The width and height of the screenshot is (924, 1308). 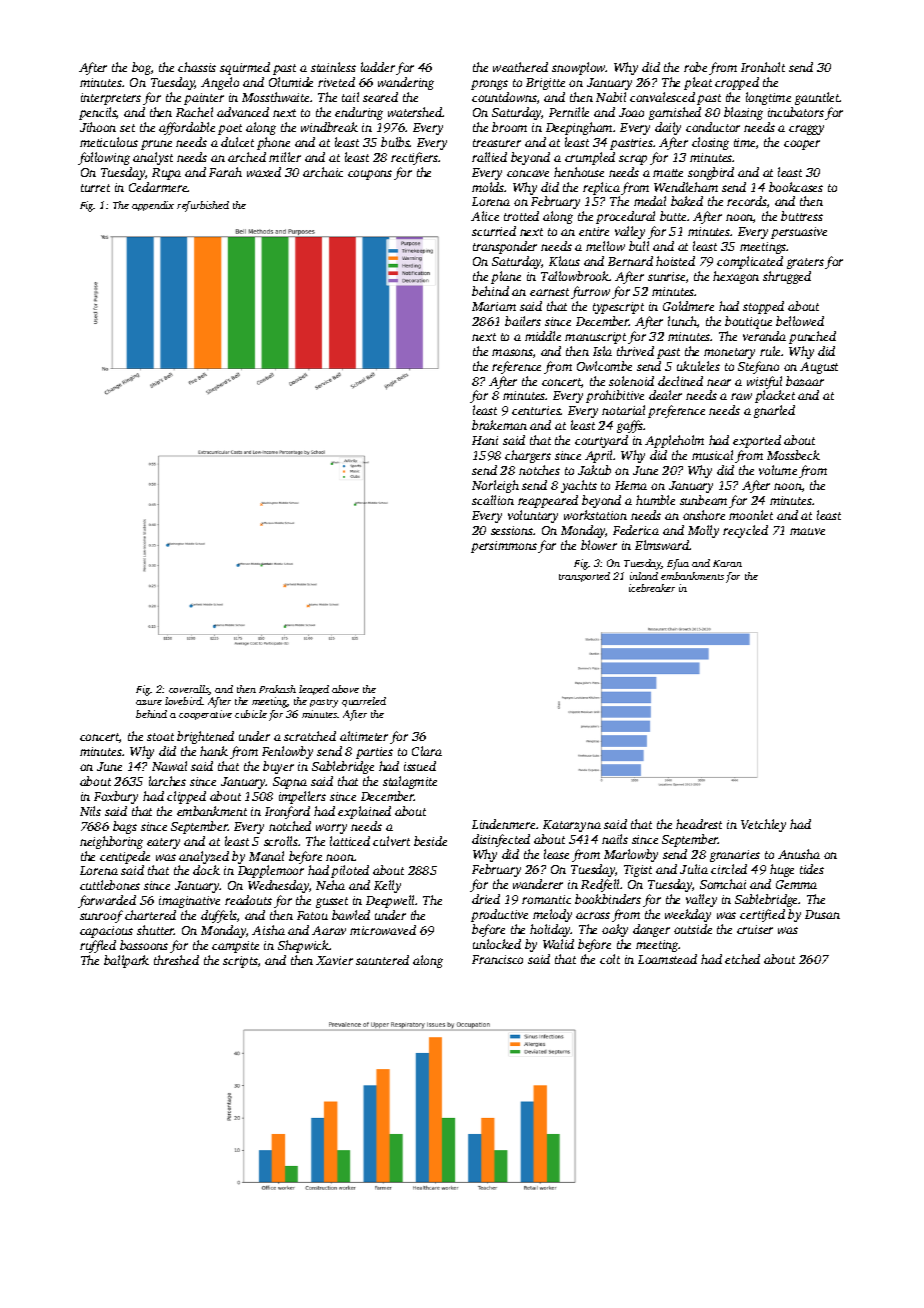 What do you see at coordinates (95, 188) in the screenshot?
I see `turret` at bounding box center [95, 188].
